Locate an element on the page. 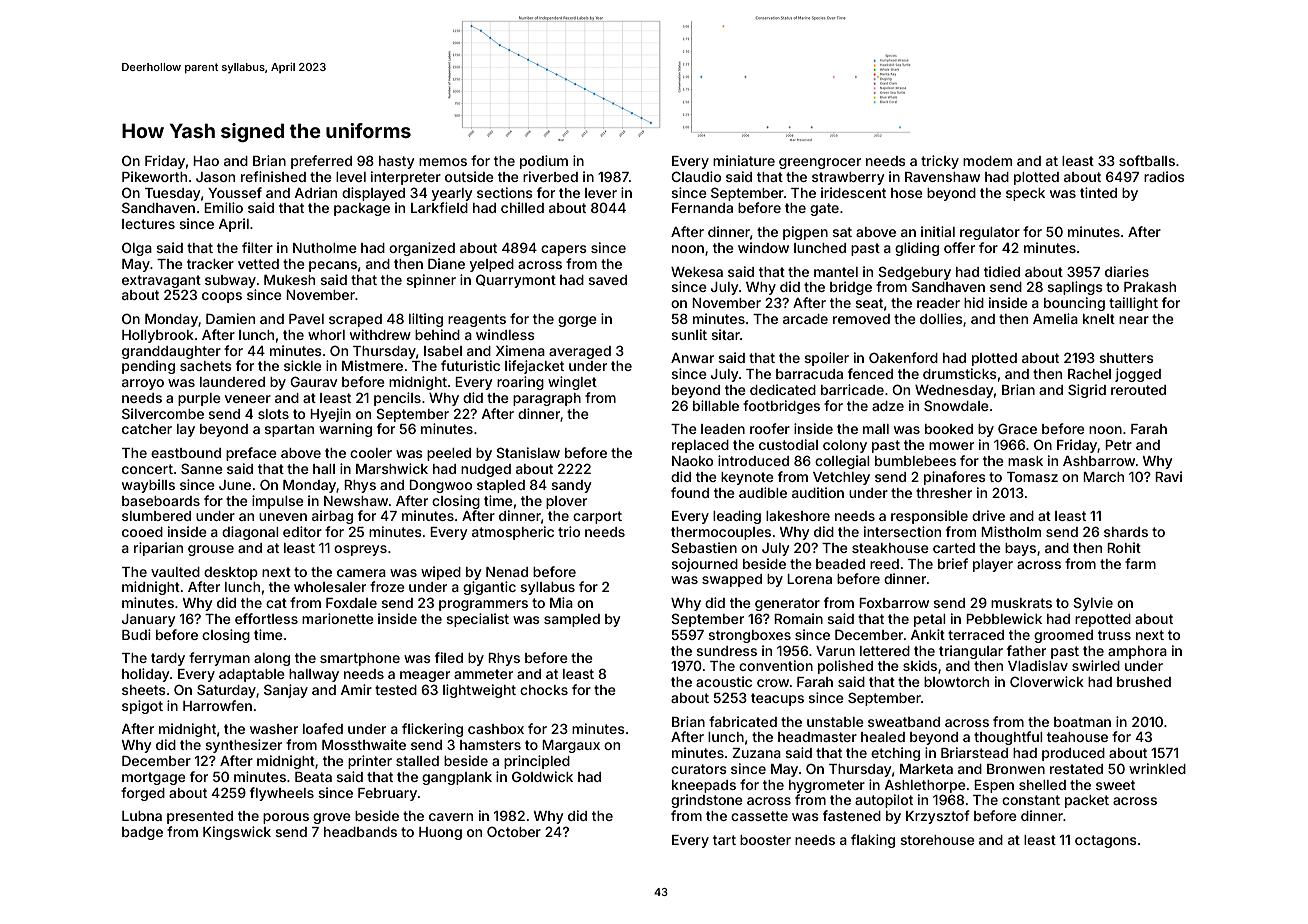 The height and width of the image is (924, 1308). Olga is located at coordinates (137, 249).
